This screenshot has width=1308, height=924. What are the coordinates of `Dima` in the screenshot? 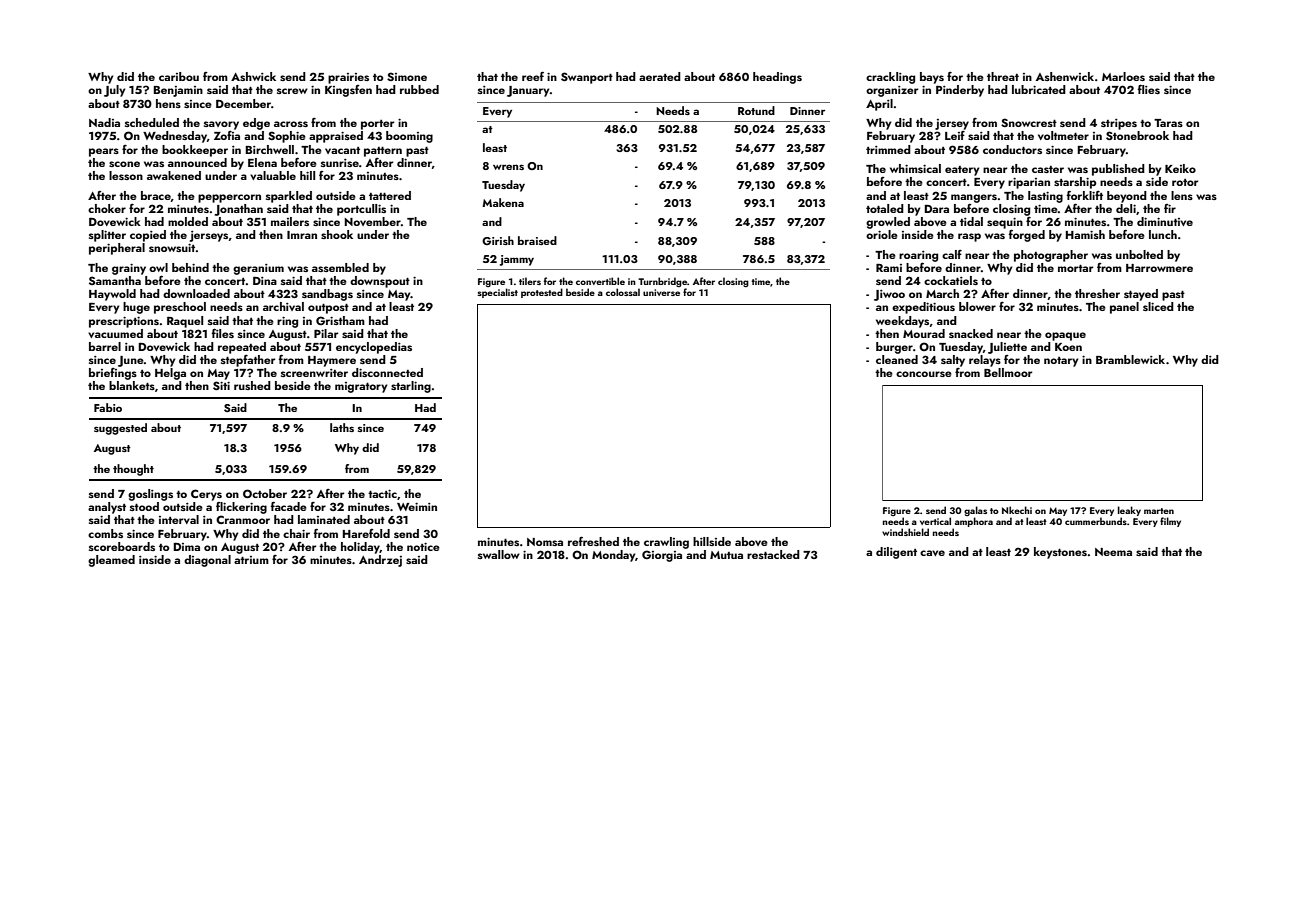 It's located at (187, 546).
